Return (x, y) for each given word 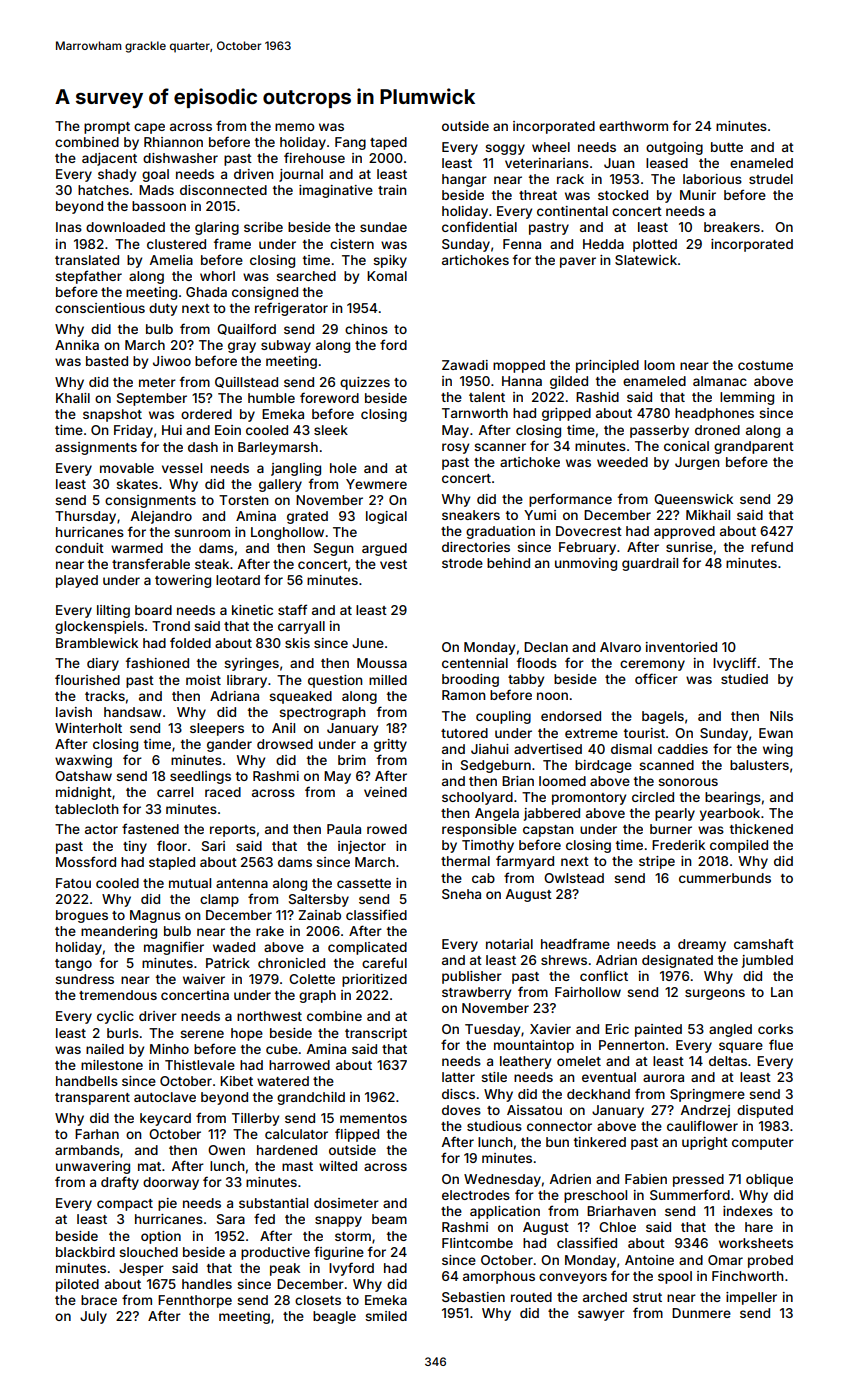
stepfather (88, 277)
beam (389, 1219)
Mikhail (708, 515)
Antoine (649, 1260)
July (93, 1317)
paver (578, 262)
